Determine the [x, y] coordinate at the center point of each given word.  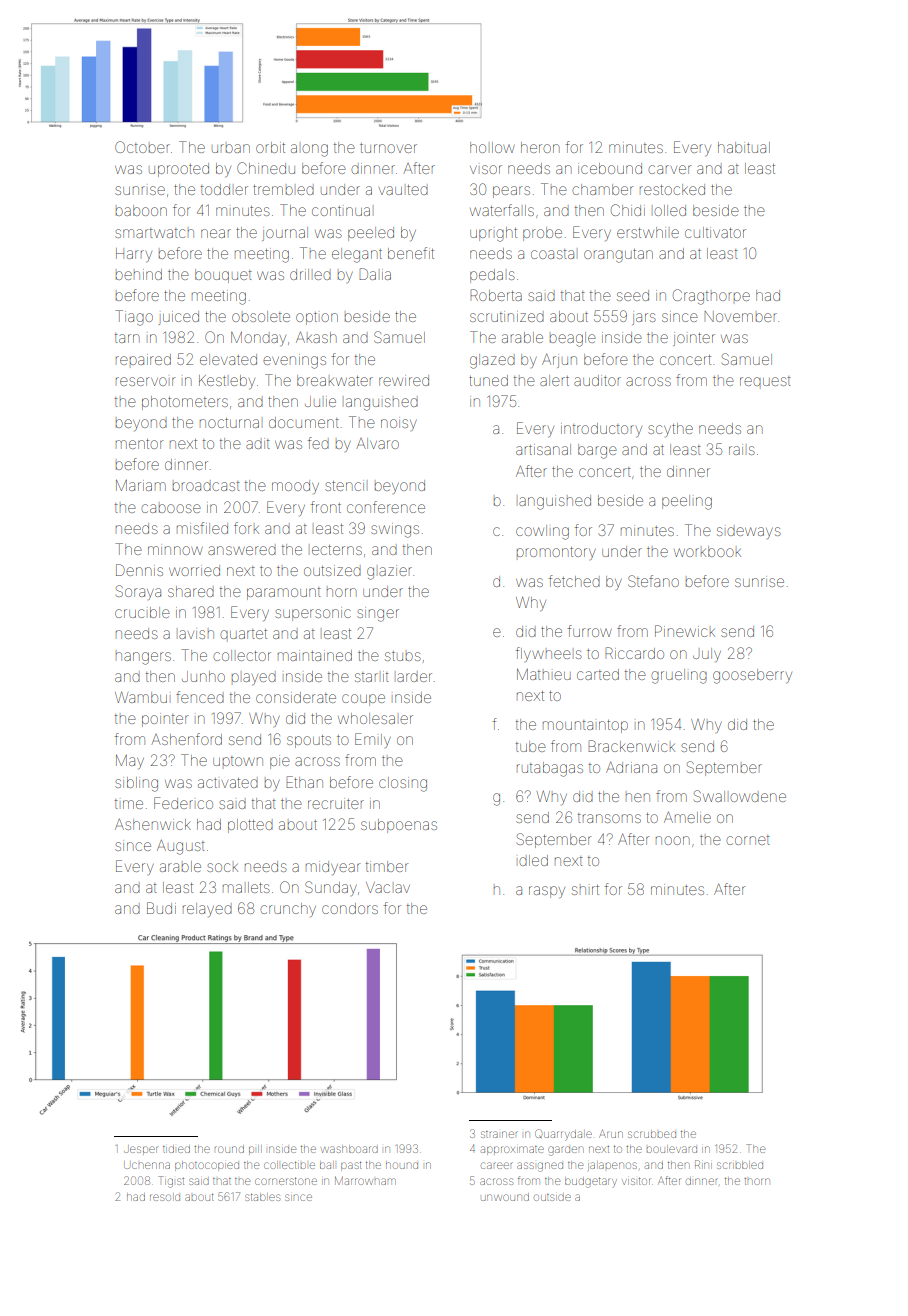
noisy [399, 424]
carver [670, 169]
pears [511, 192]
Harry [134, 255]
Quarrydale [563, 1135]
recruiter [336, 803]
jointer [694, 339]
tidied [176, 1149]
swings [395, 530]
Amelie [687, 817]
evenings [294, 361]
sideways [749, 533]
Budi [161, 908]
